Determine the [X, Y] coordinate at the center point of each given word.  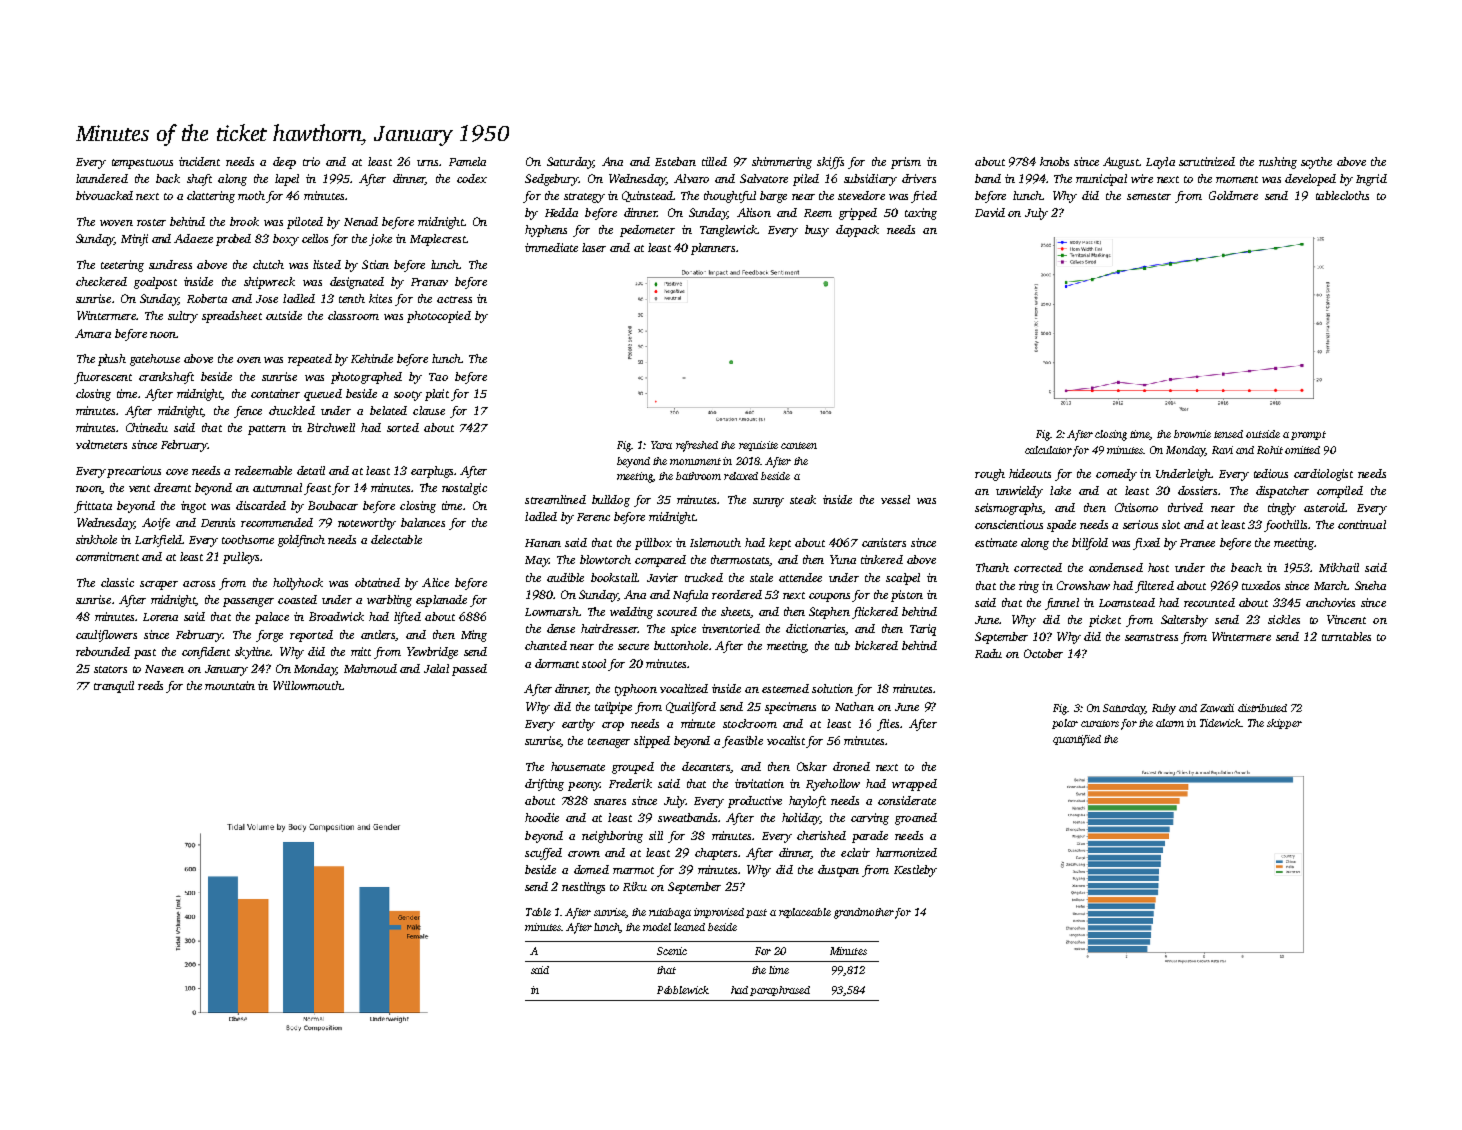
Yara [661, 445]
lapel [287, 180]
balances [423, 522]
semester [1149, 196]
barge [773, 197]
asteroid [1324, 507]
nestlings [583, 888]
